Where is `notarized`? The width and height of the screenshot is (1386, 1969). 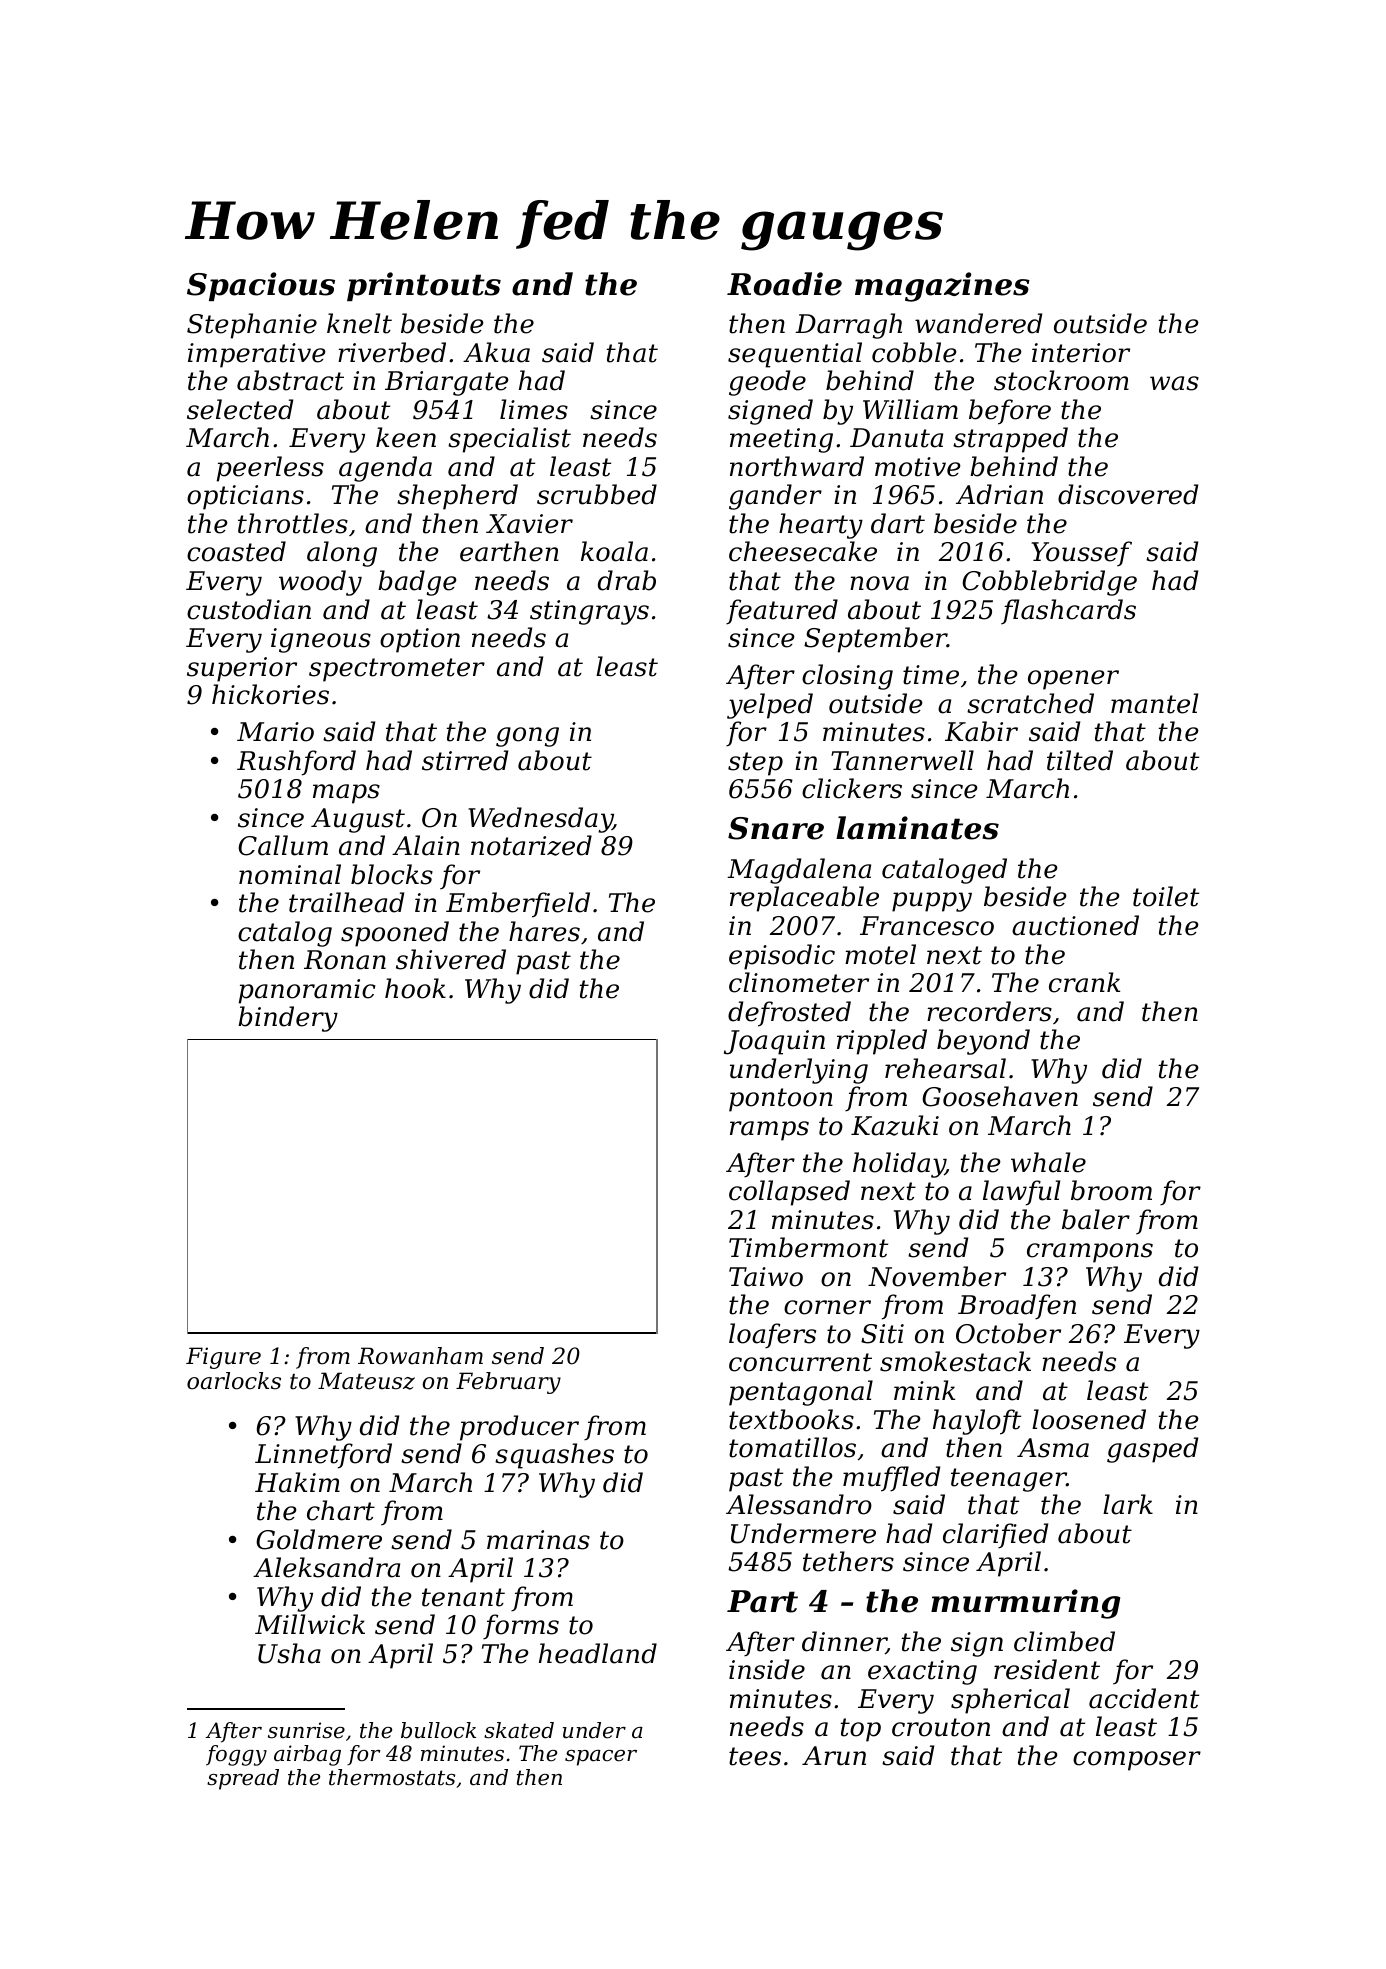
notarized is located at coordinates (531, 845).
